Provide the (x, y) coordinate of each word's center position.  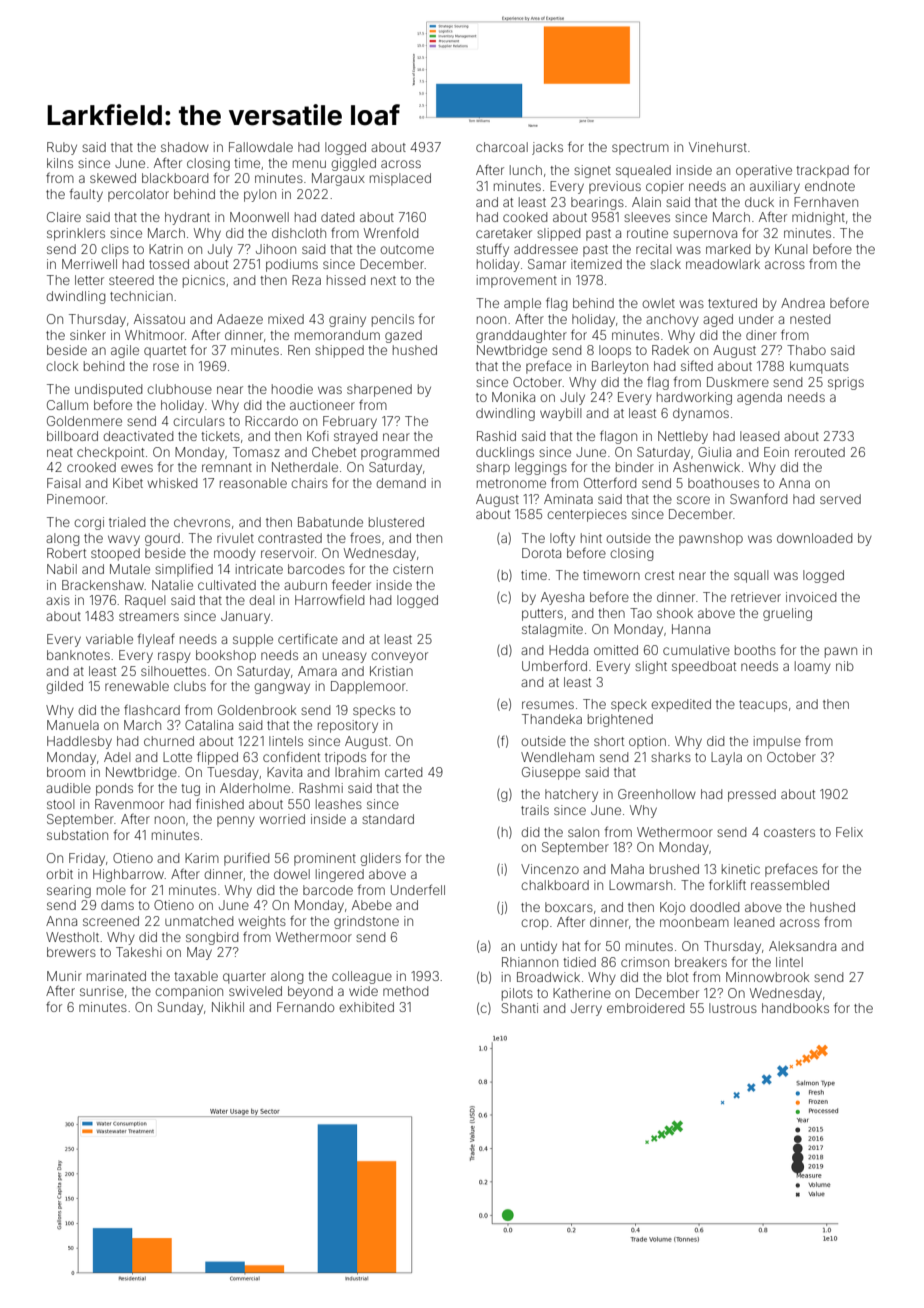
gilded (64, 687)
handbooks (795, 1008)
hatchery (571, 795)
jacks (547, 148)
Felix (849, 832)
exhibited (366, 1007)
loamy (813, 667)
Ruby (62, 148)
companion (189, 992)
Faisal (64, 483)
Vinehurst (718, 147)
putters (542, 615)
